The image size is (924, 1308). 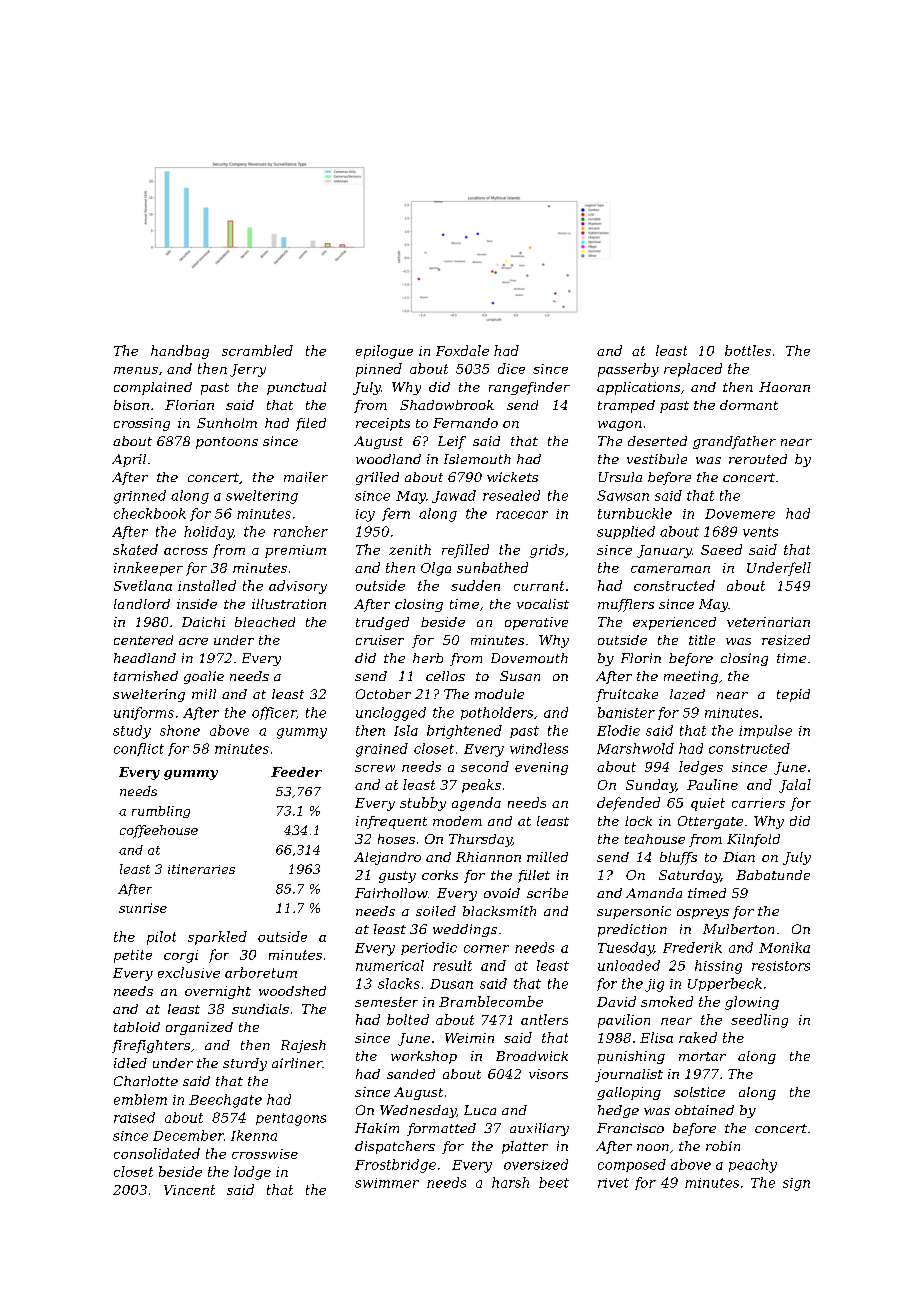 I want to click on workshop, so click(x=424, y=1057).
